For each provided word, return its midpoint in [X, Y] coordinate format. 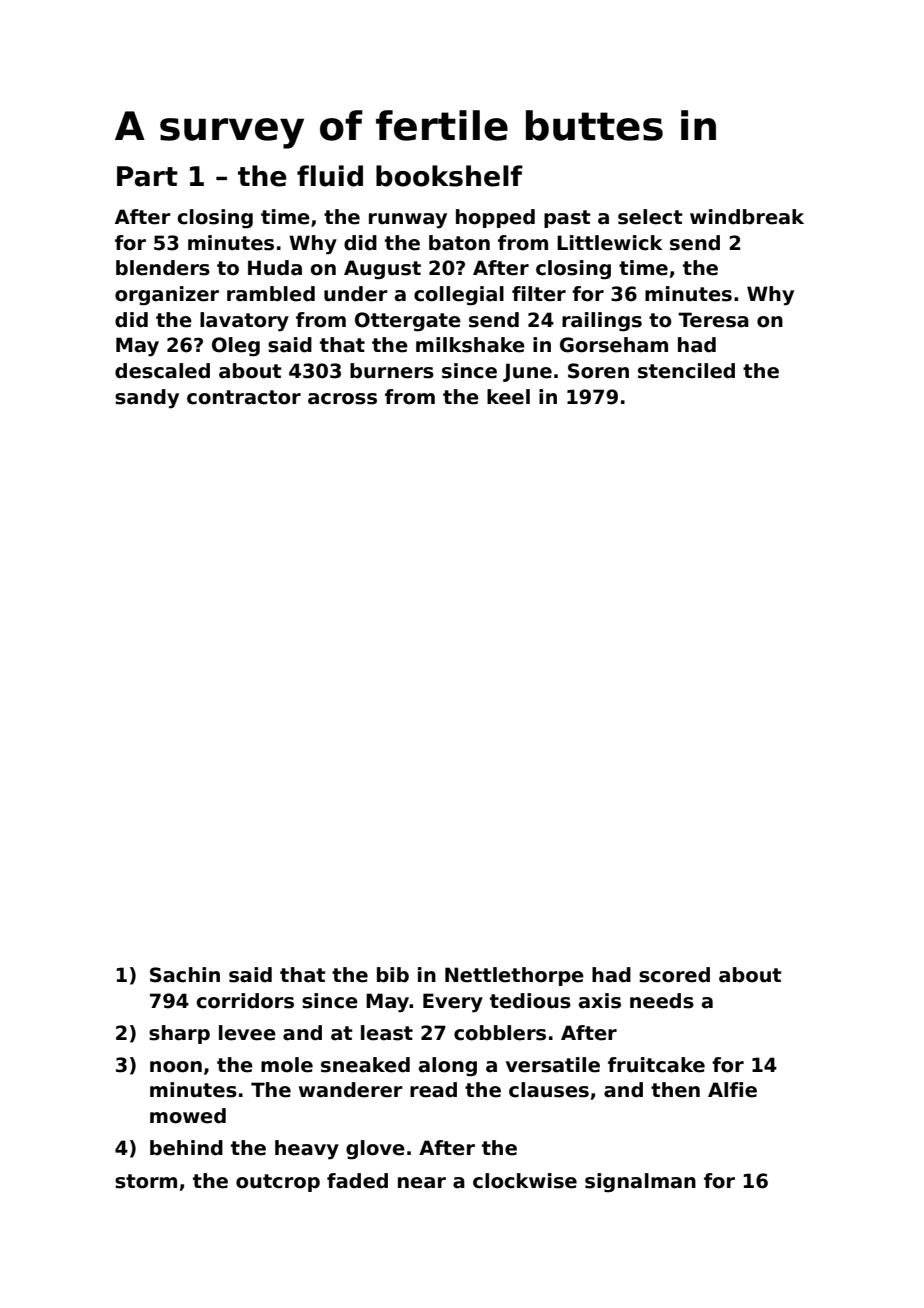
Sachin [185, 975]
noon [176, 1067]
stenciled [686, 371]
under [356, 294]
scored [674, 975]
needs [662, 1001]
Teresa [713, 320]
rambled [271, 294]
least [387, 1033]
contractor [244, 397]
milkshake [470, 345]
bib [393, 975]
